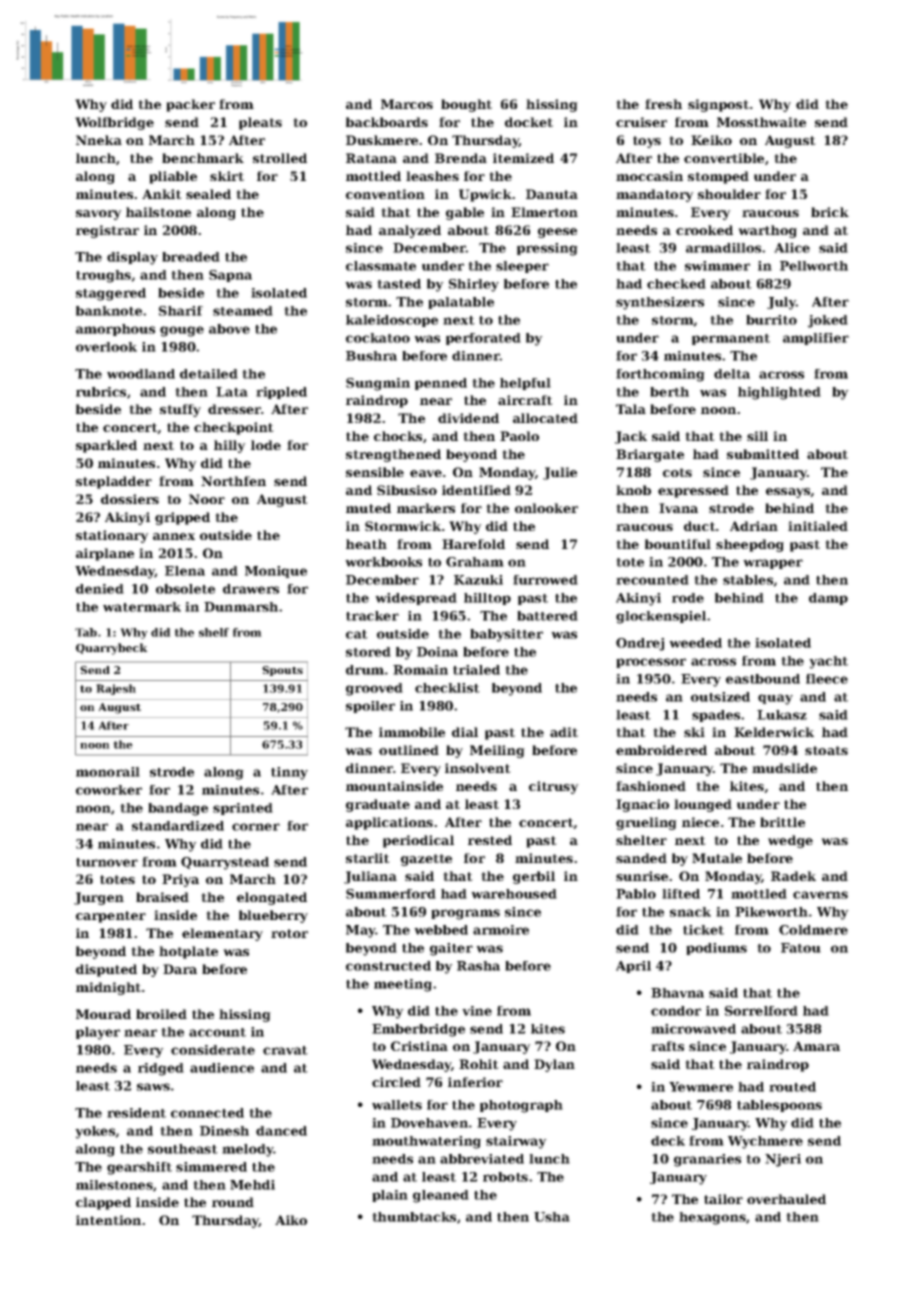 The image size is (924, 1308). I want to click on airplane, so click(105, 554).
